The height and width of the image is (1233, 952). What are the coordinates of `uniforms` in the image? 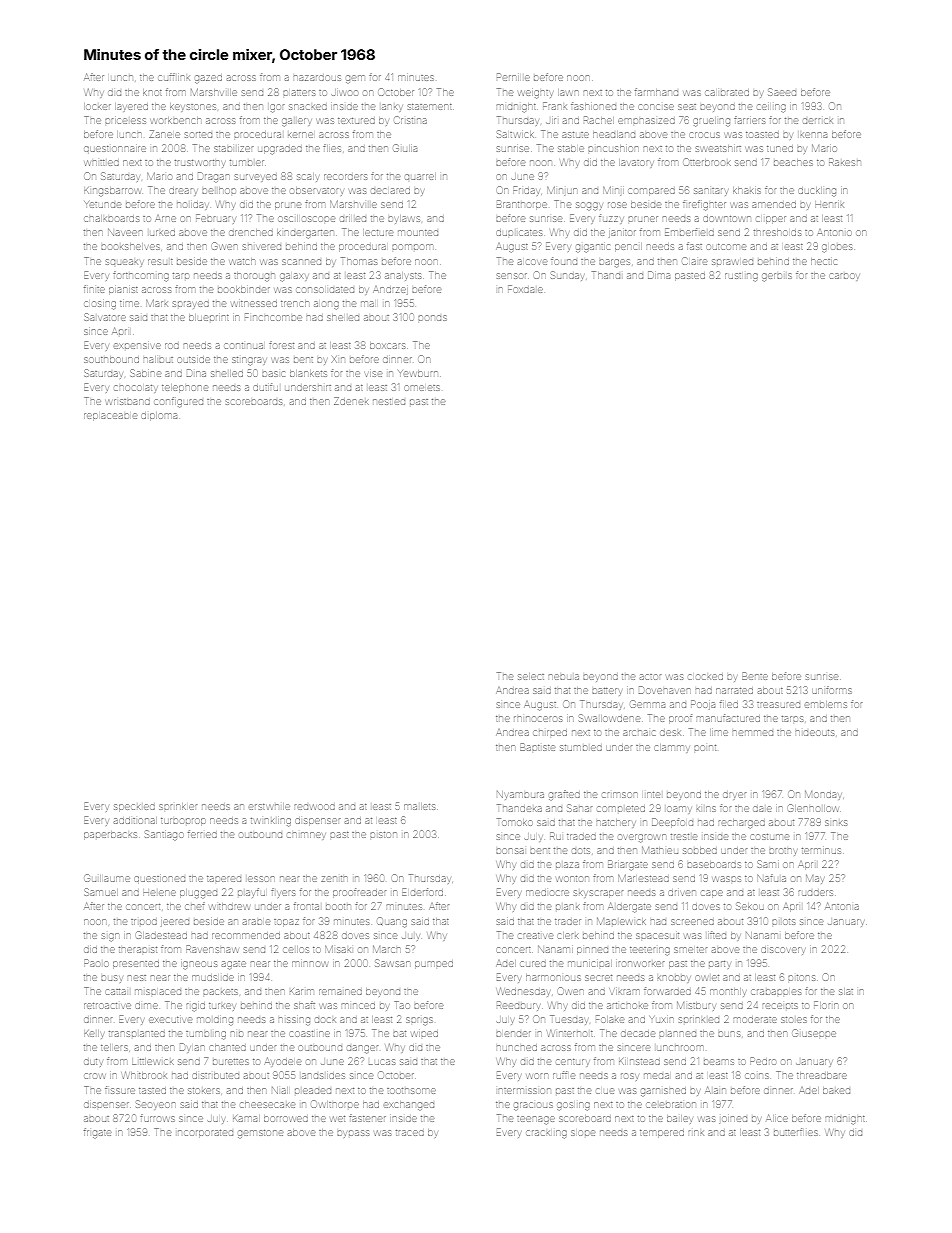 It's located at (831, 690).
